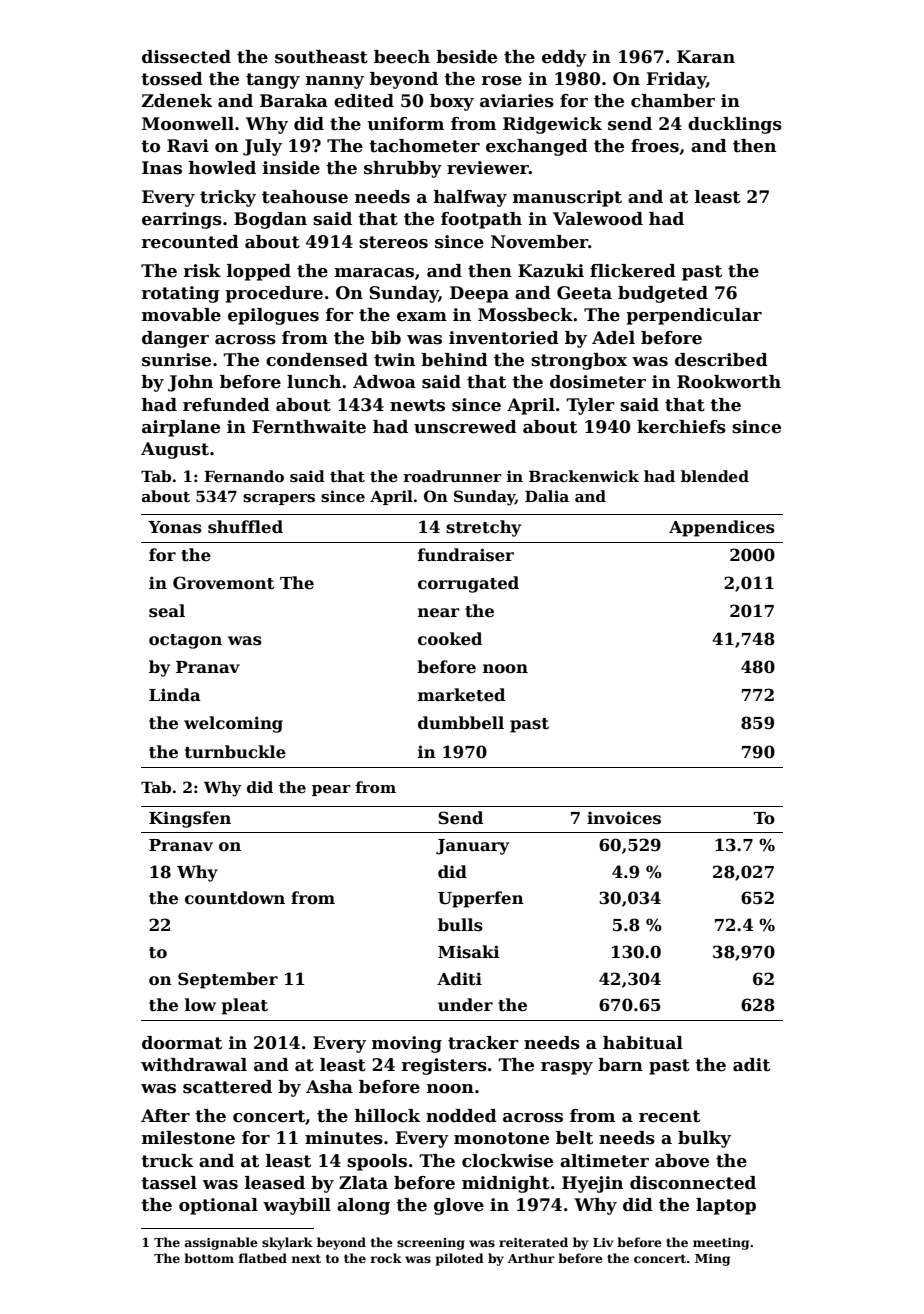 The height and width of the screenshot is (1314, 924). What do you see at coordinates (704, 1139) in the screenshot?
I see `bulky` at bounding box center [704, 1139].
